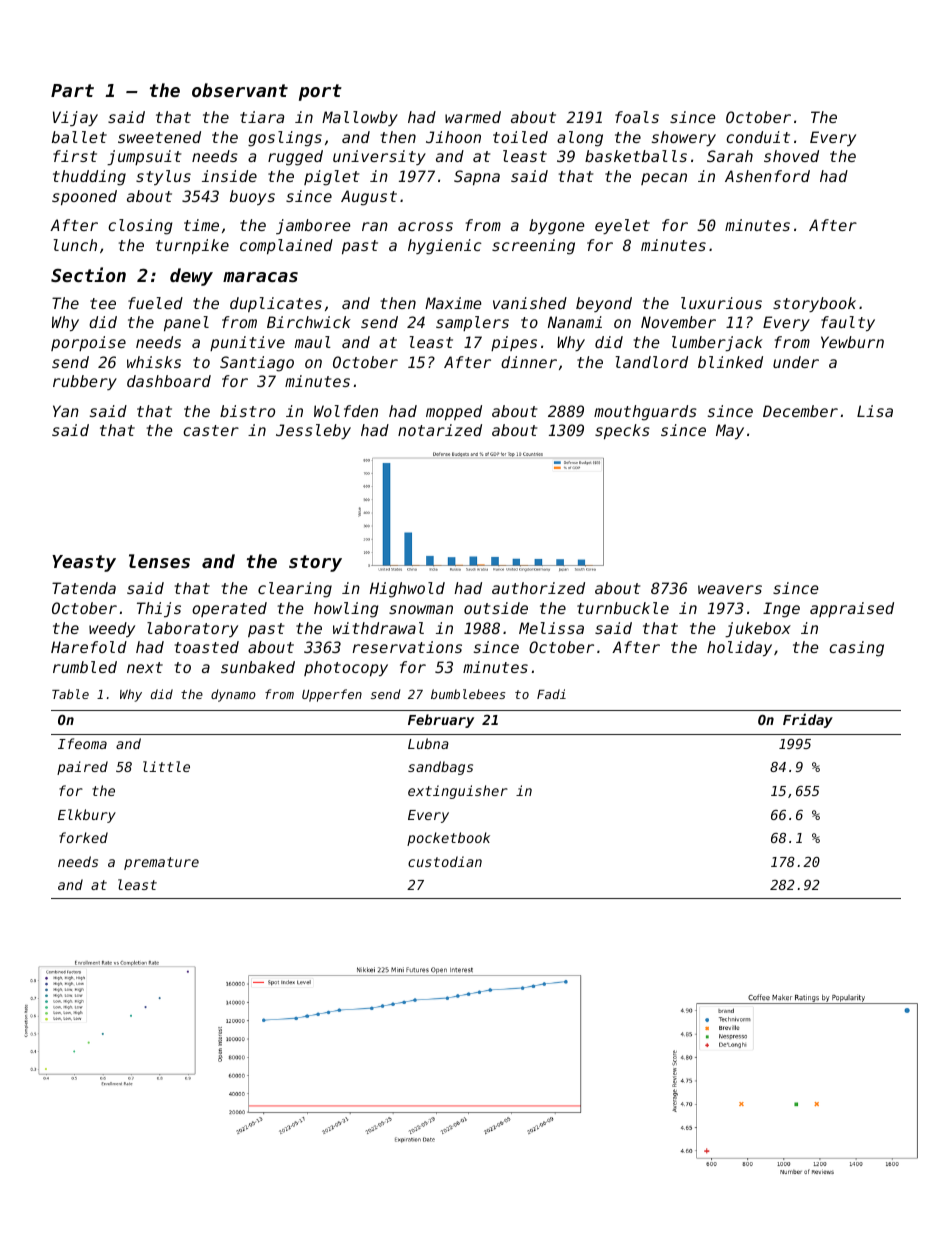 The image size is (952, 1233). What do you see at coordinates (161, 863) in the screenshot?
I see `premature` at bounding box center [161, 863].
